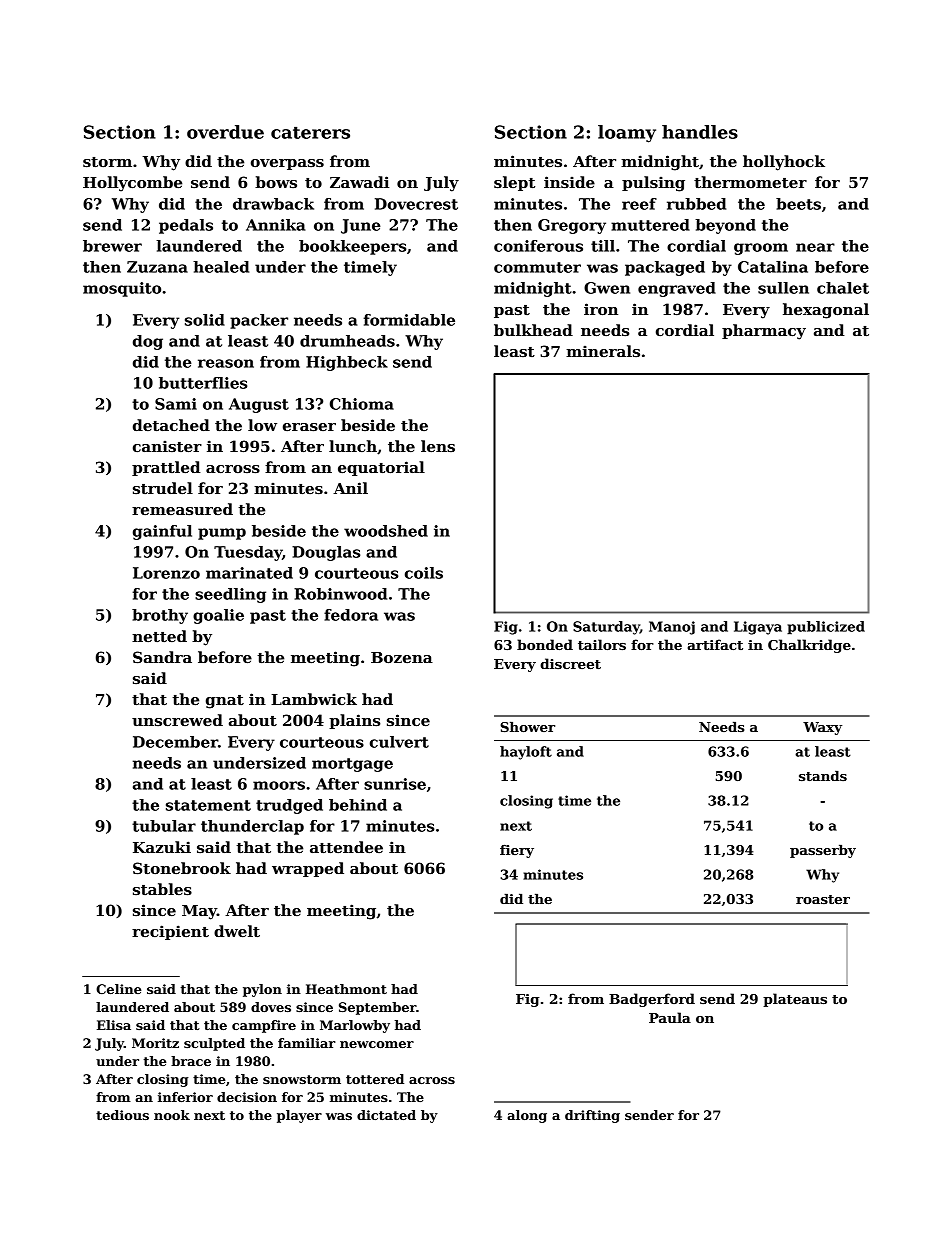 This screenshot has width=952, height=1233. I want to click on slept, so click(514, 183).
